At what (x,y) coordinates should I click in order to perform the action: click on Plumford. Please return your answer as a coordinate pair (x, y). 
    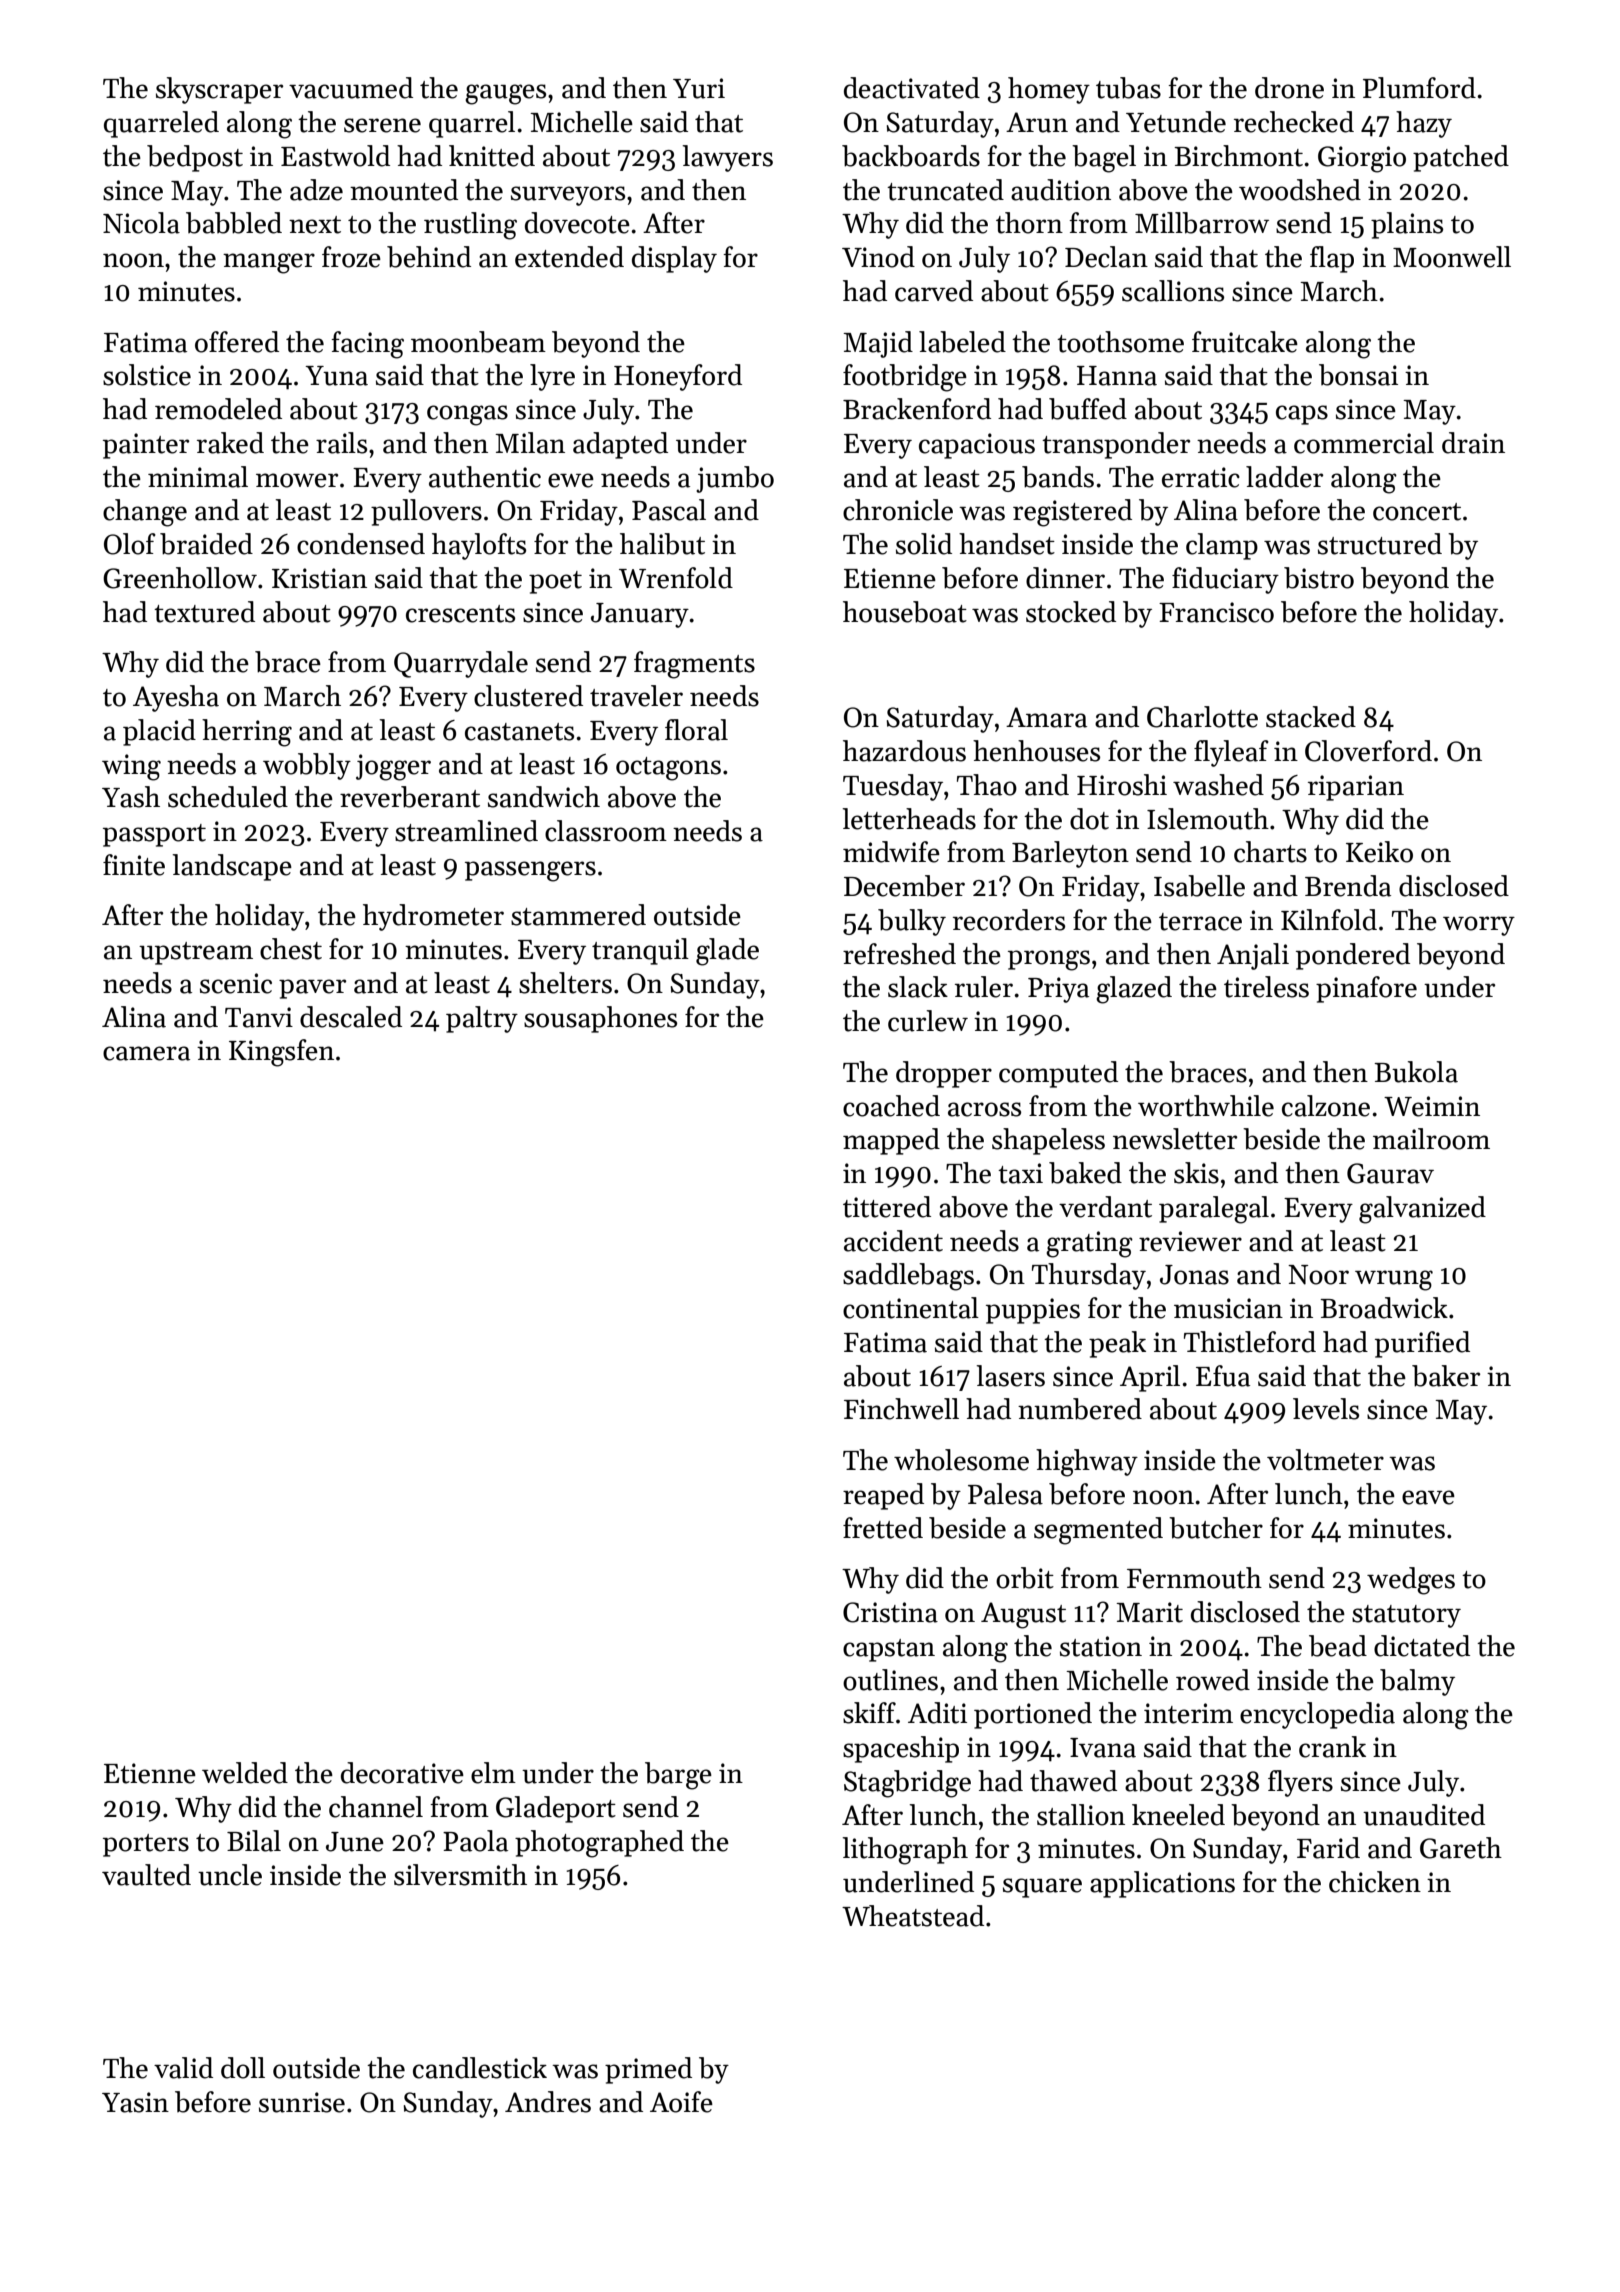
    Looking at the image, I should click on (1419, 88).
